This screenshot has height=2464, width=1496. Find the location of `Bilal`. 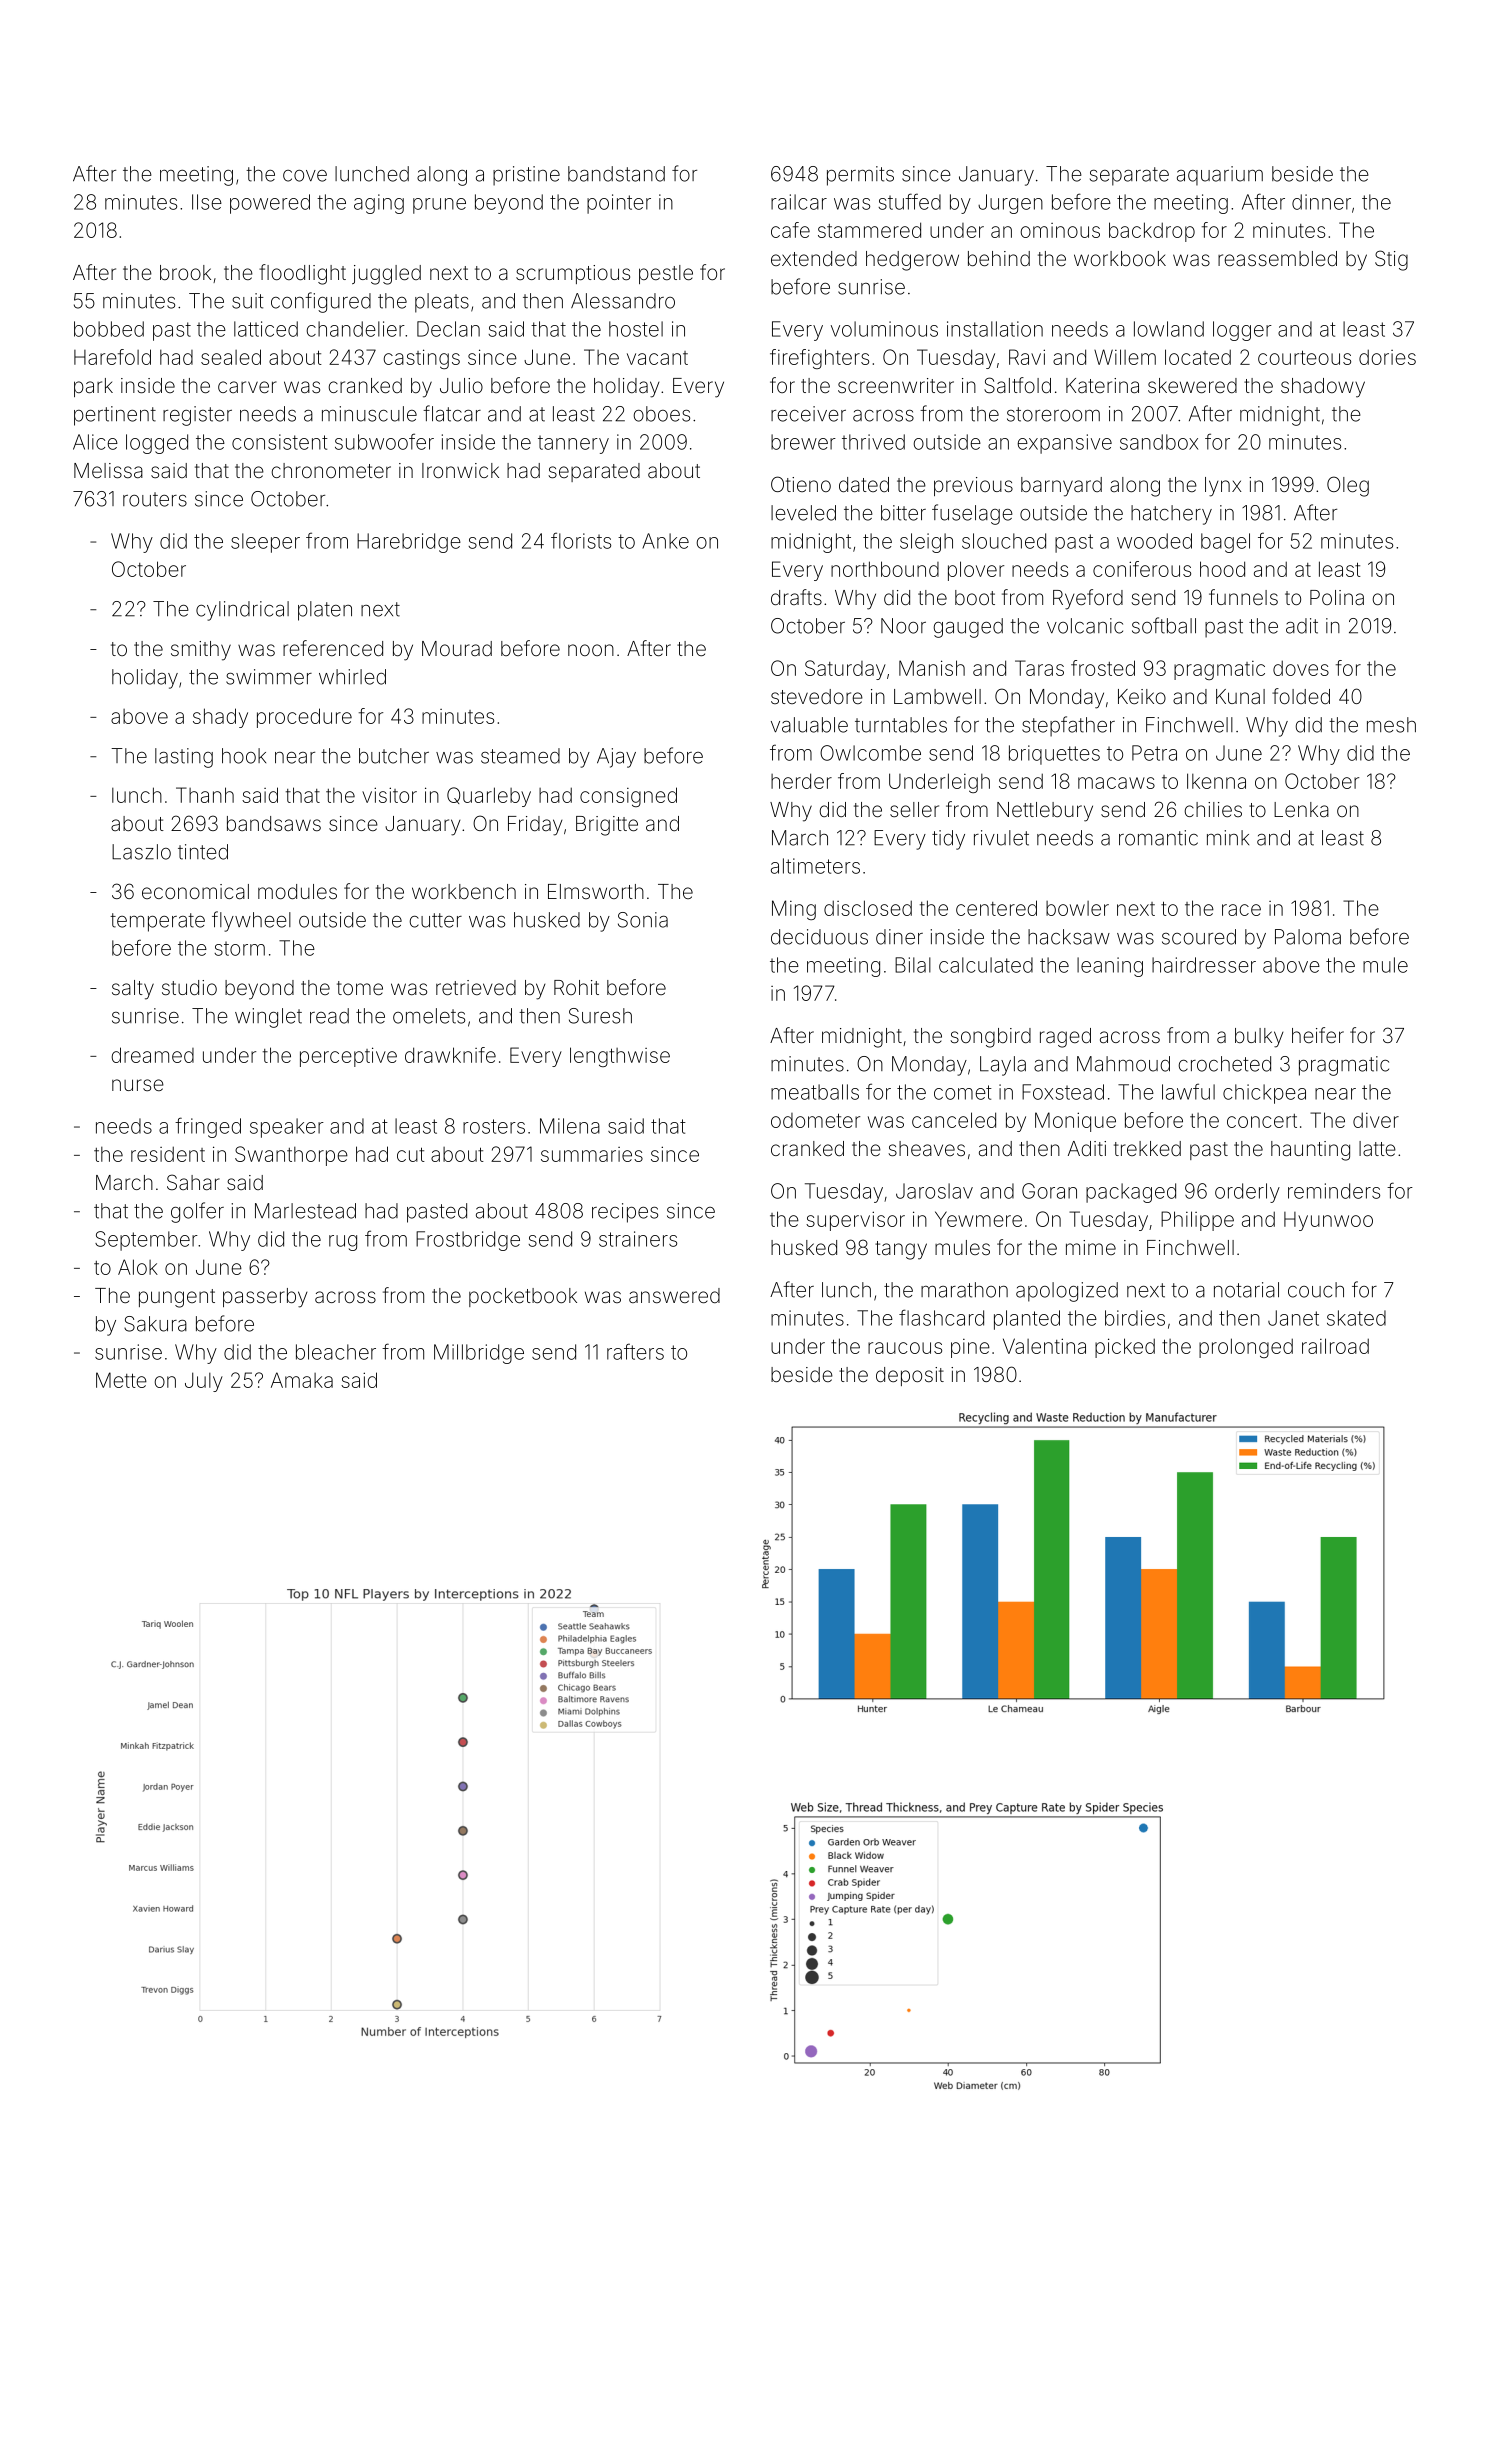

Bilal is located at coordinates (913, 965).
